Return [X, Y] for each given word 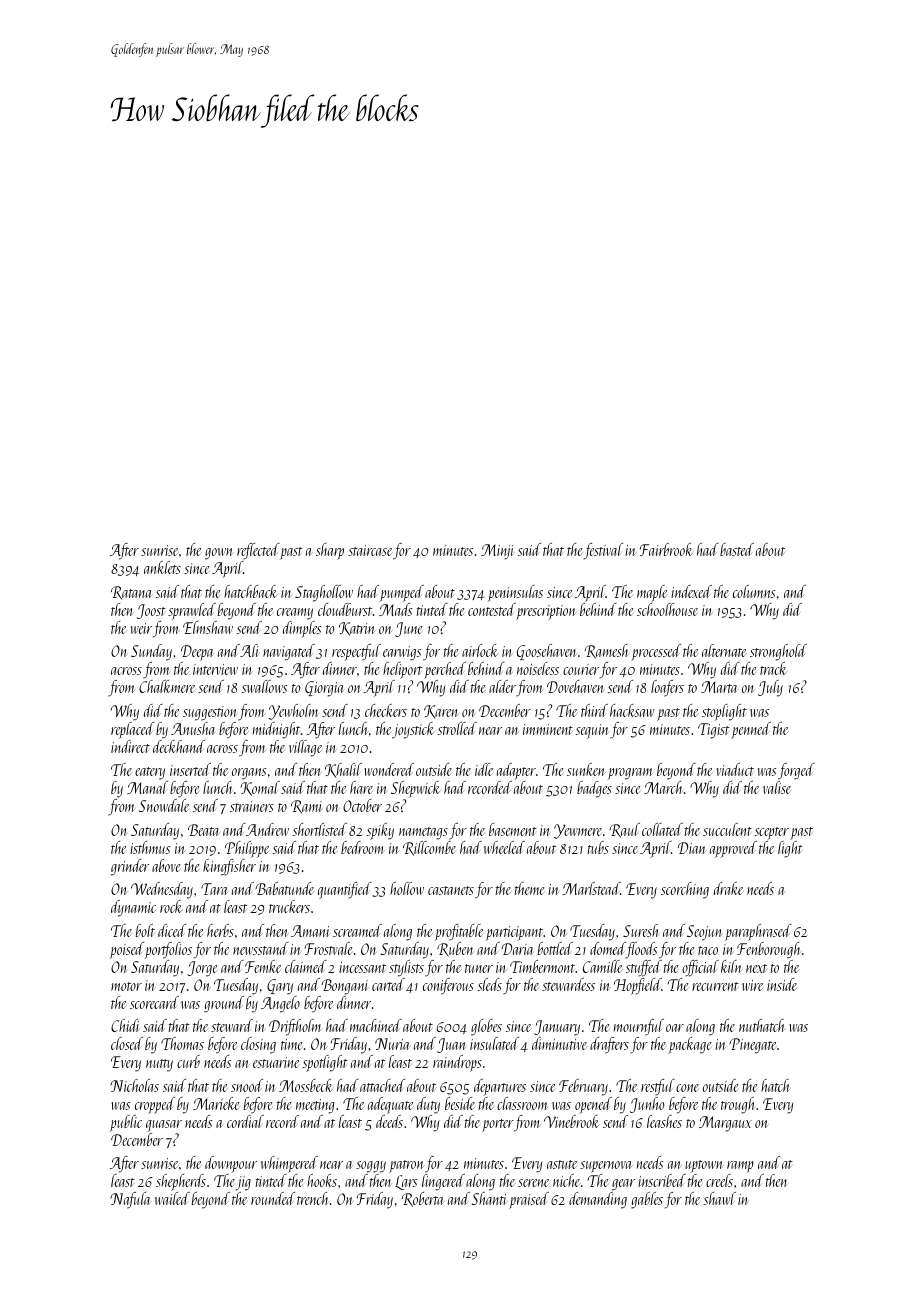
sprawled [192, 611]
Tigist [714, 731]
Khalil [343, 770]
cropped [155, 1105]
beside [460, 1103]
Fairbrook [666, 549]
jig [243, 1183]
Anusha [193, 728]
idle [484, 769]
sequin [592, 731]
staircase [370, 550]
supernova [606, 1167]
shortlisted [320, 829]
